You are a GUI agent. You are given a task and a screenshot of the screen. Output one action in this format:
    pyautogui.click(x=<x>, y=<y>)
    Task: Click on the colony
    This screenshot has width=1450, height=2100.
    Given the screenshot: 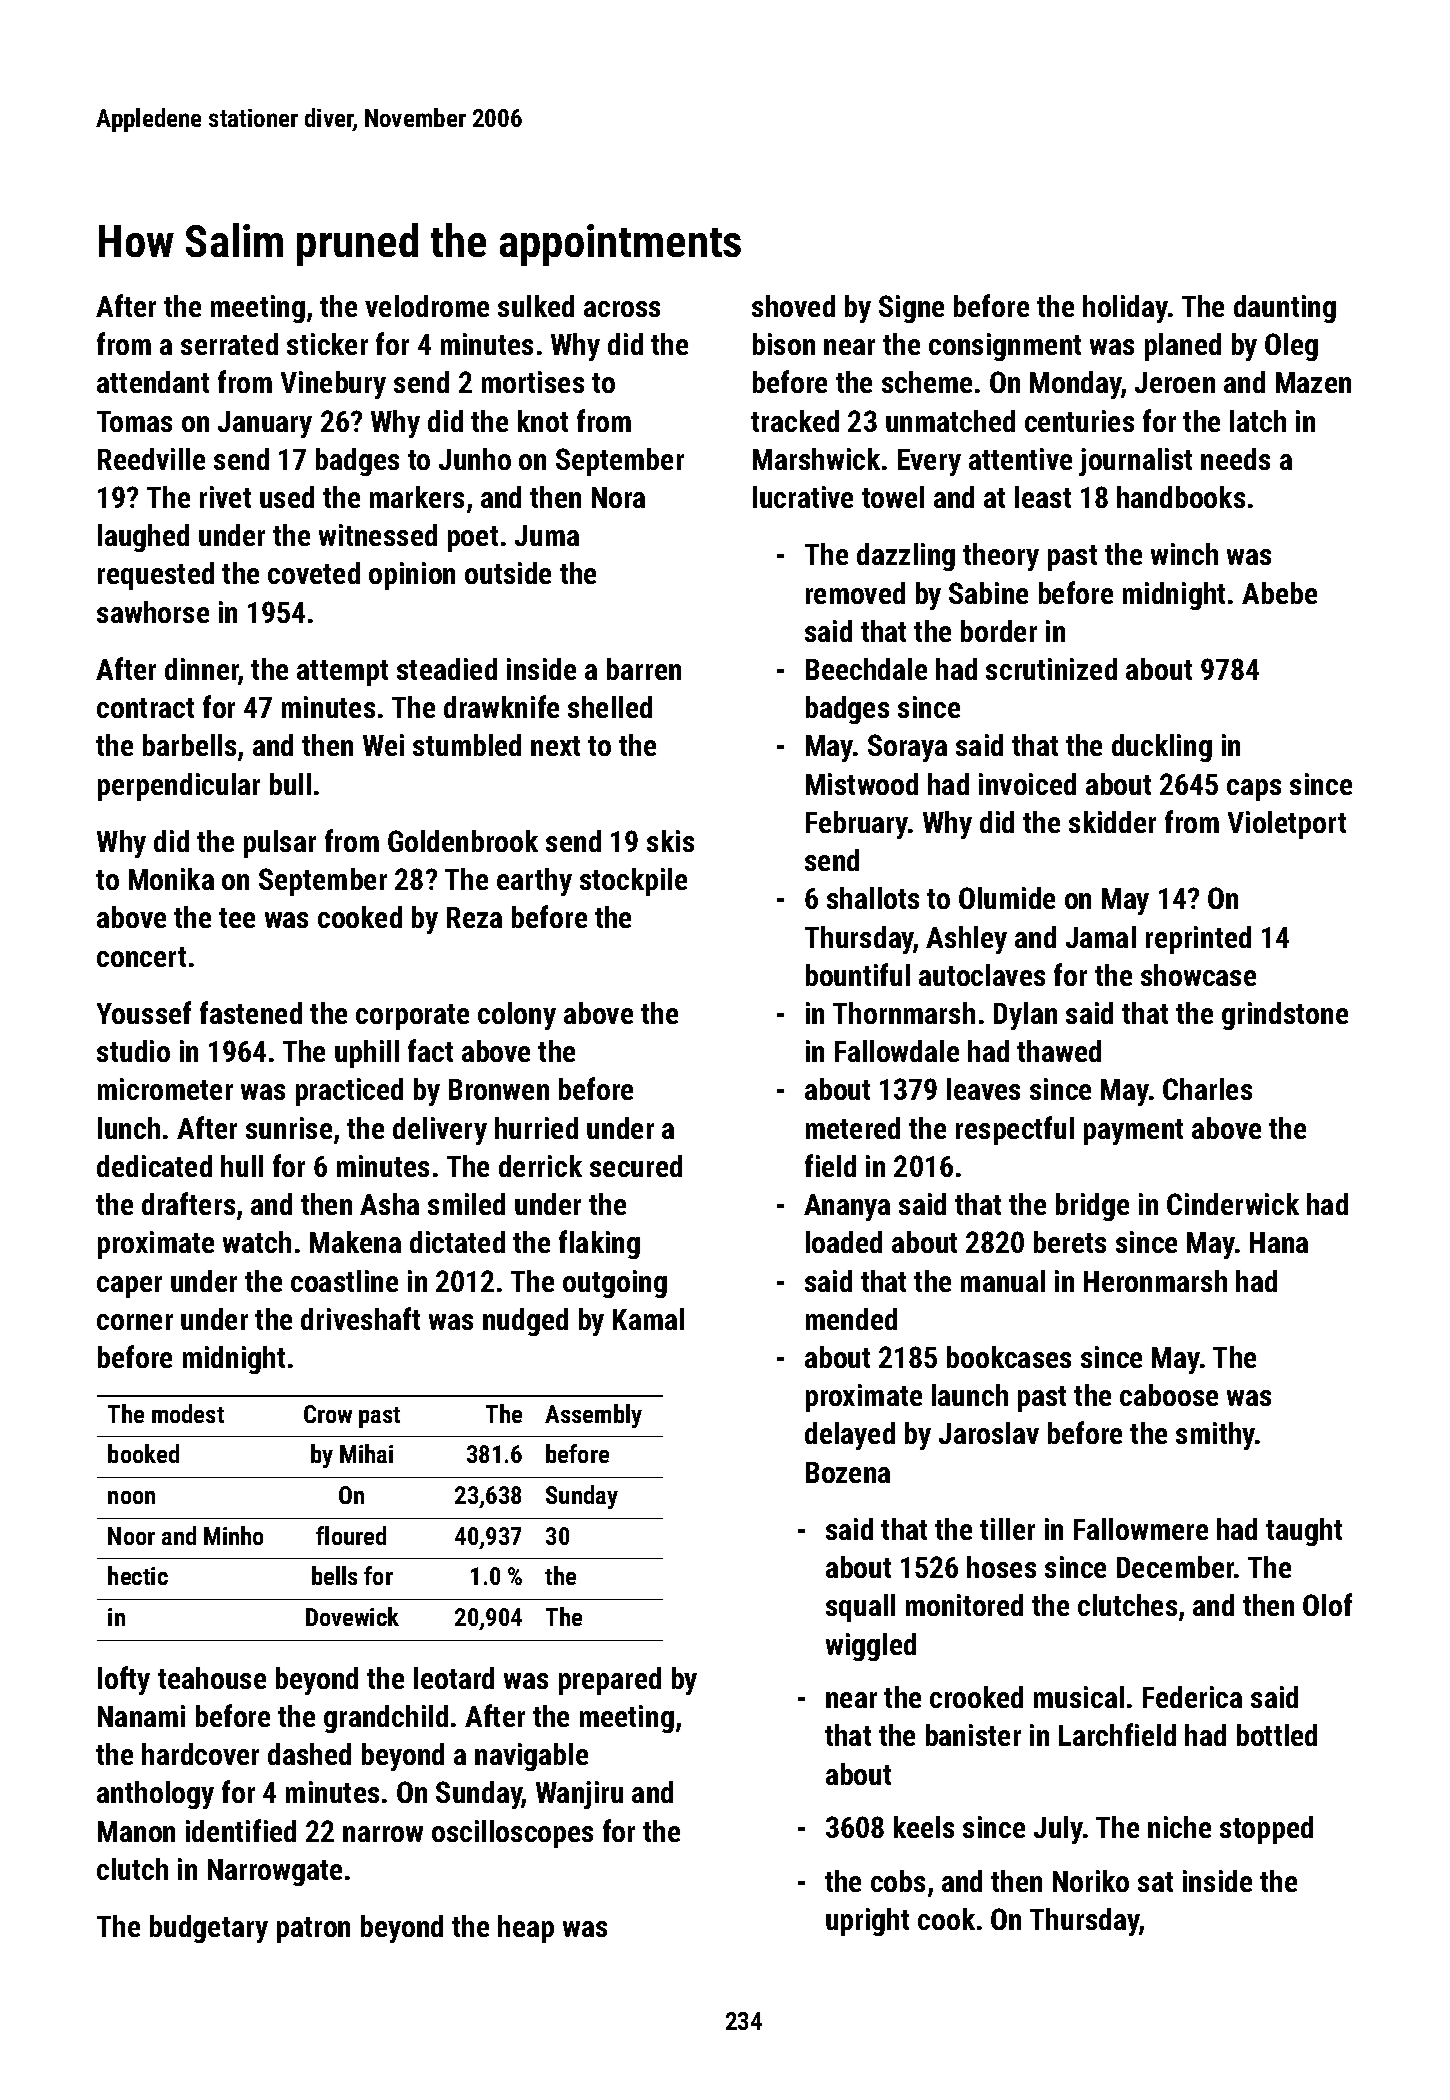 What is the action you would take?
    pyautogui.click(x=517, y=1016)
